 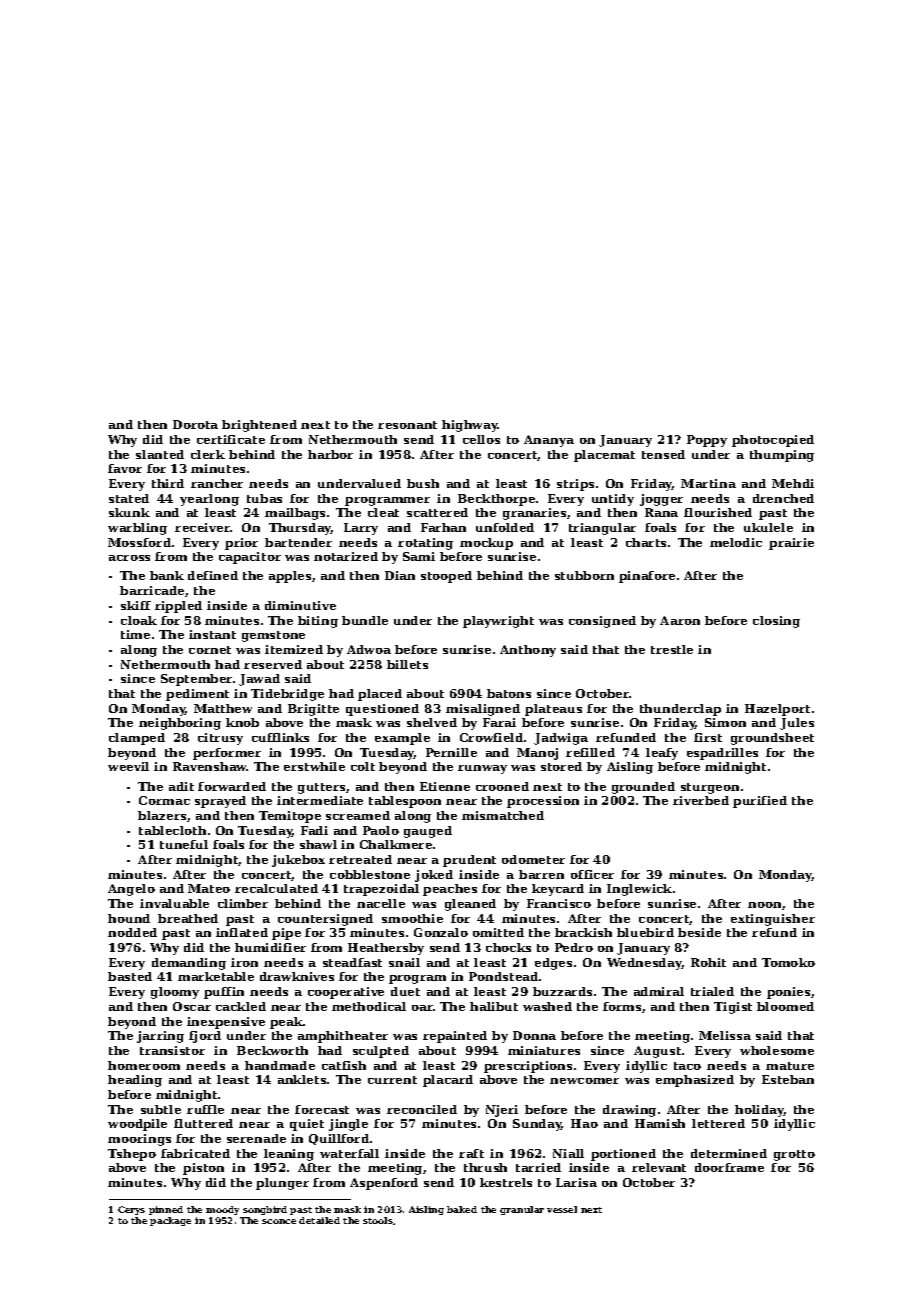 What do you see at coordinates (392, 1080) in the document?
I see `current` at bounding box center [392, 1080].
